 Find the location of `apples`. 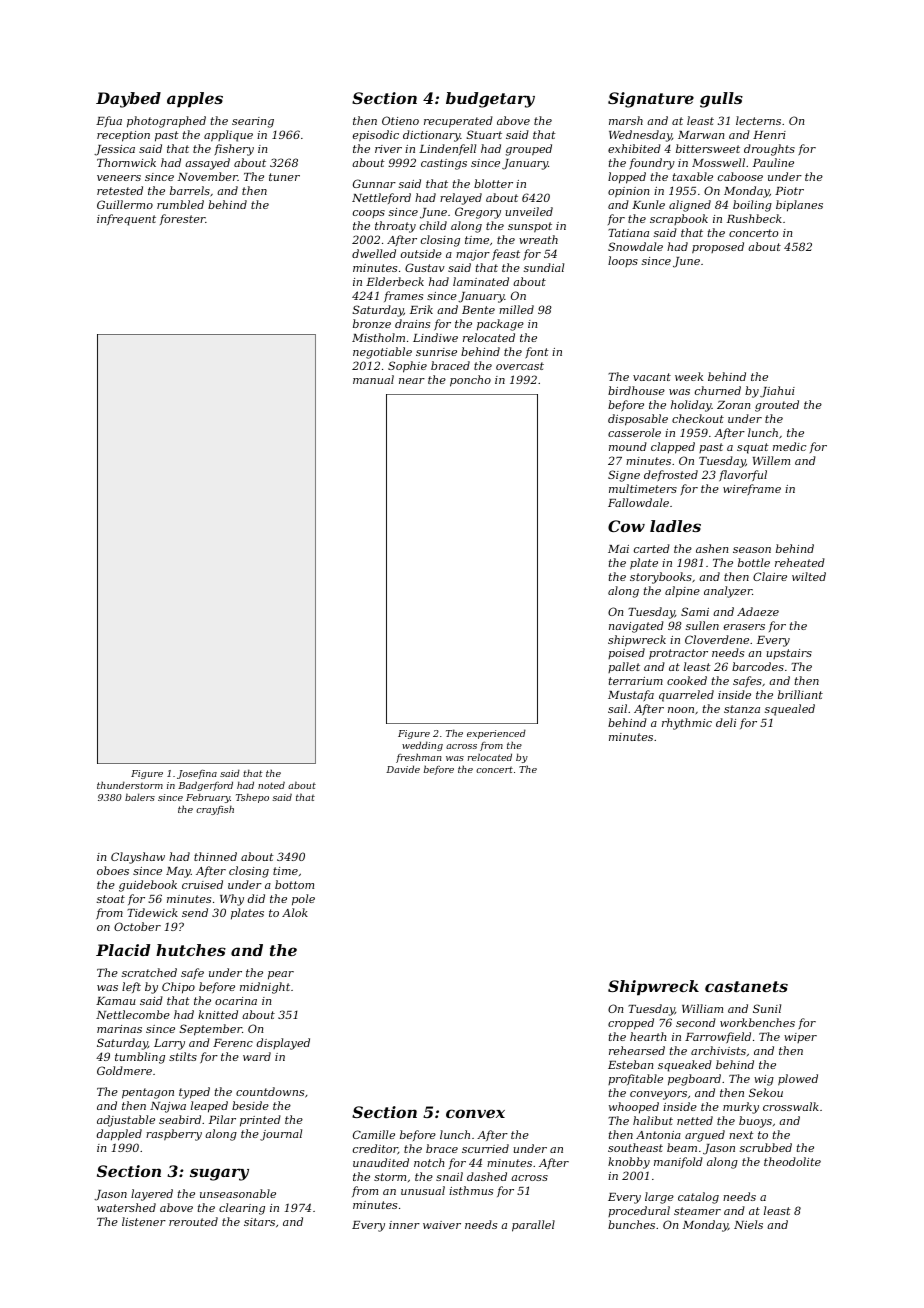

apples is located at coordinates (195, 100).
